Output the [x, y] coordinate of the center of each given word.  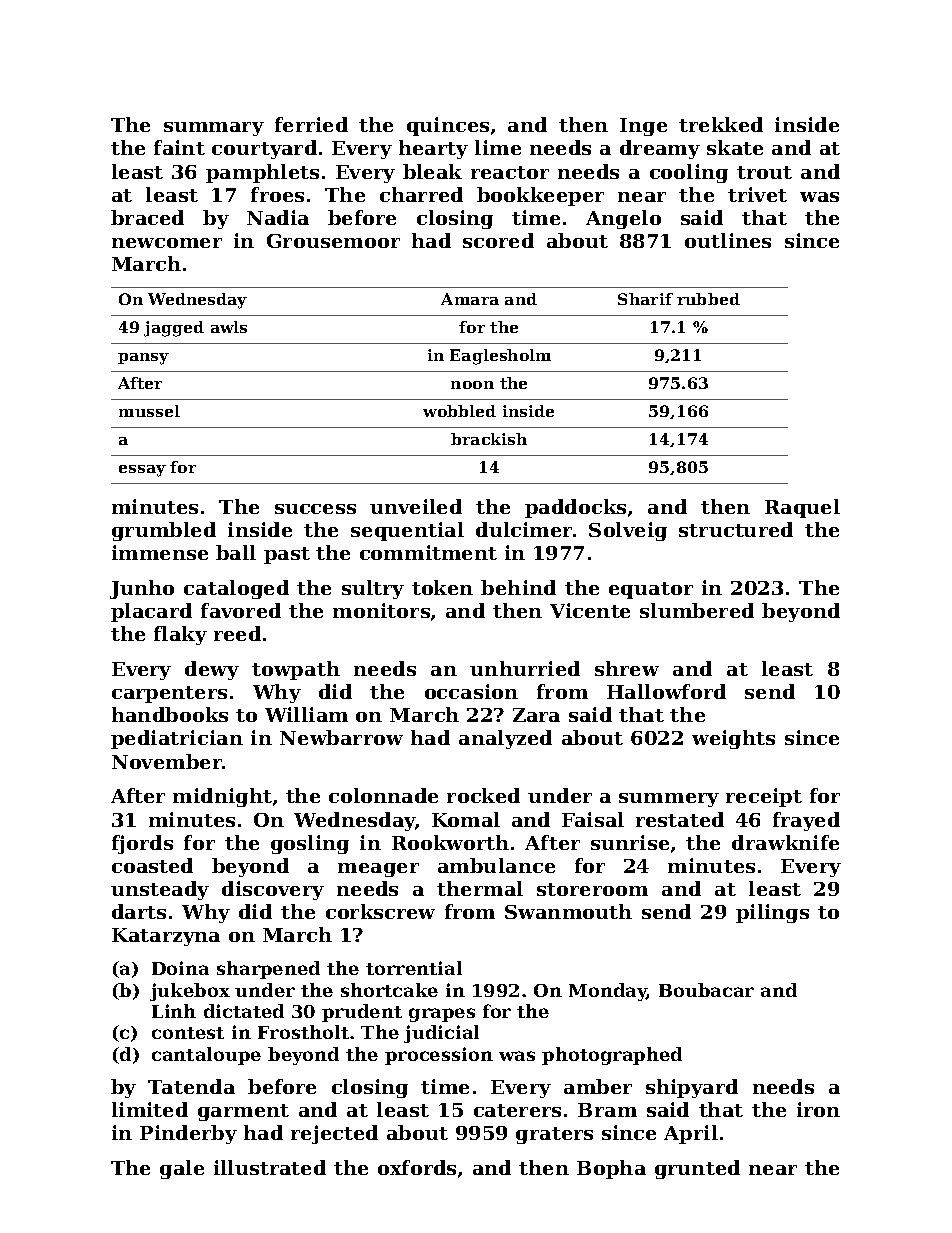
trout [764, 172]
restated [680, 819]
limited [150, 1109]
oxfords [417, 1167]
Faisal [593, 819]
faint [179, 147]
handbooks [170, 714]
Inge [643, 127]
